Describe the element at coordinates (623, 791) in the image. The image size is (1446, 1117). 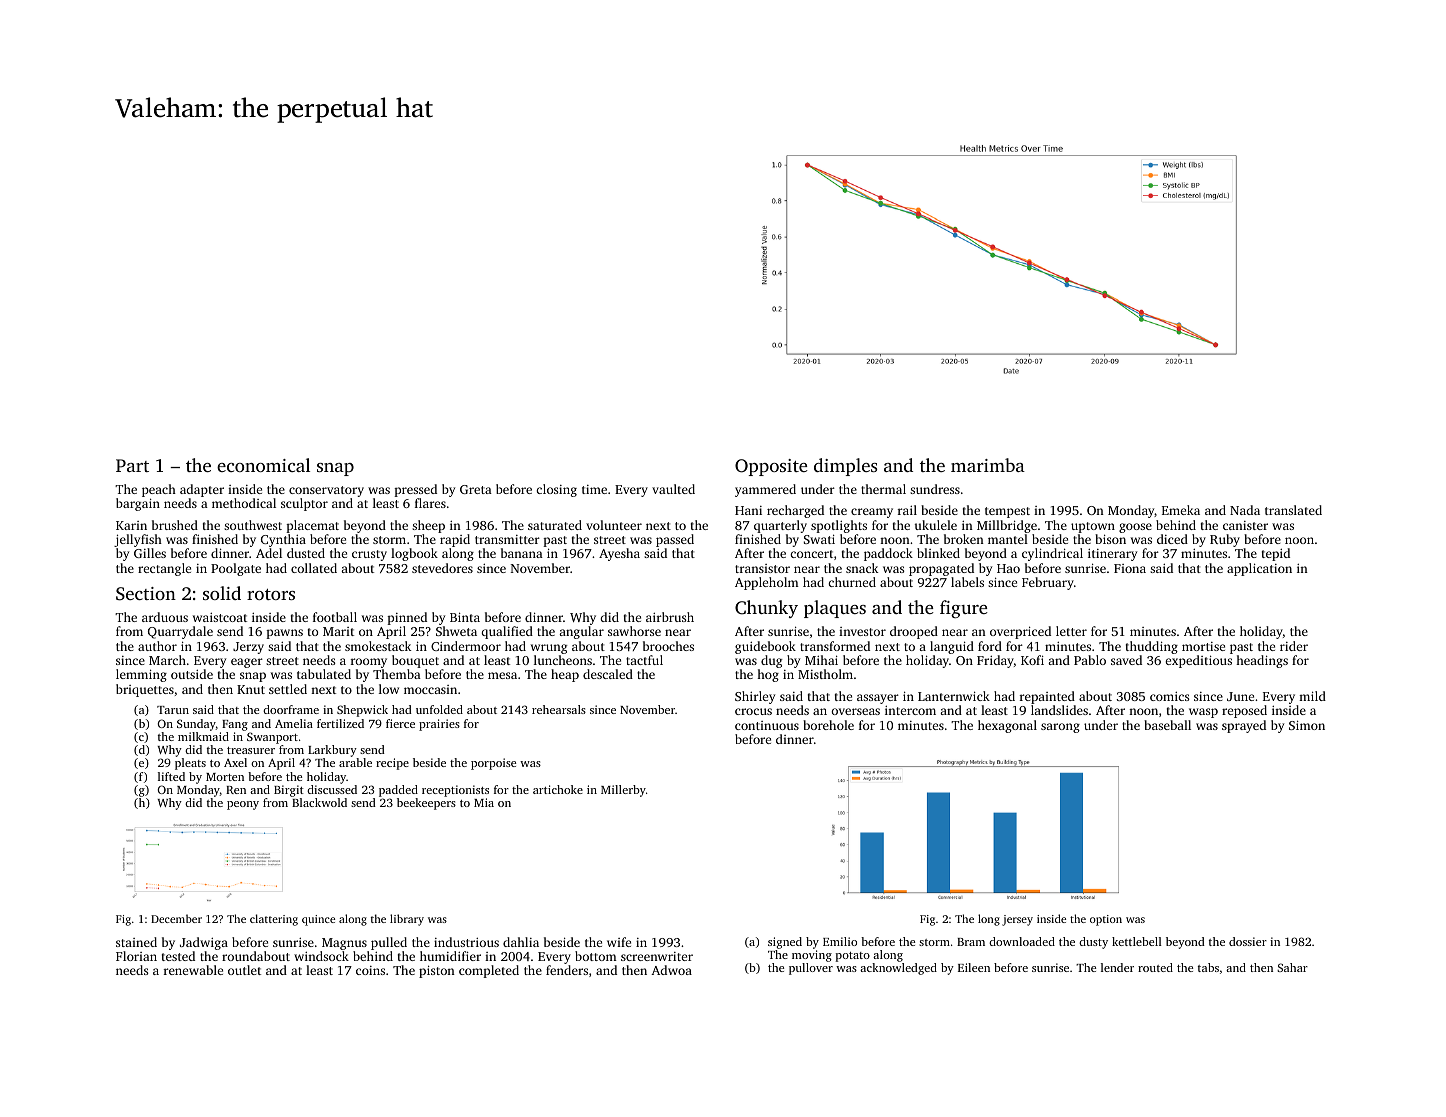
I see `Millerby` at that location.
